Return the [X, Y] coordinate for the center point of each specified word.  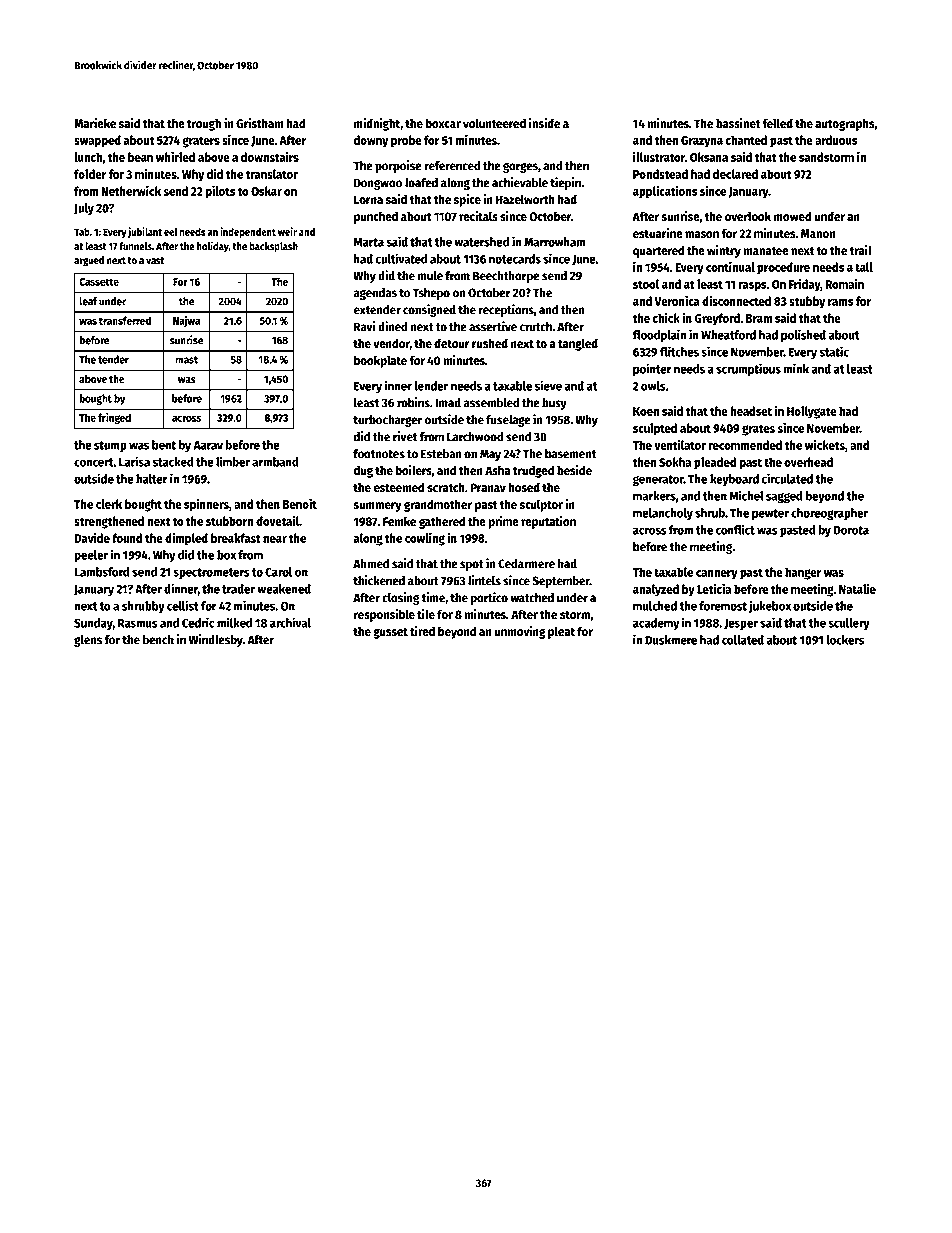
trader [238, 589]
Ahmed [371, 564]
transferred [125, 320]
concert [94, 462]
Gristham [260, 123]
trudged [533, 471]
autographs [845, 124]
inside [544, 123]
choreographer [829, 514]
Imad [448, 403]
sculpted [655, 429]
